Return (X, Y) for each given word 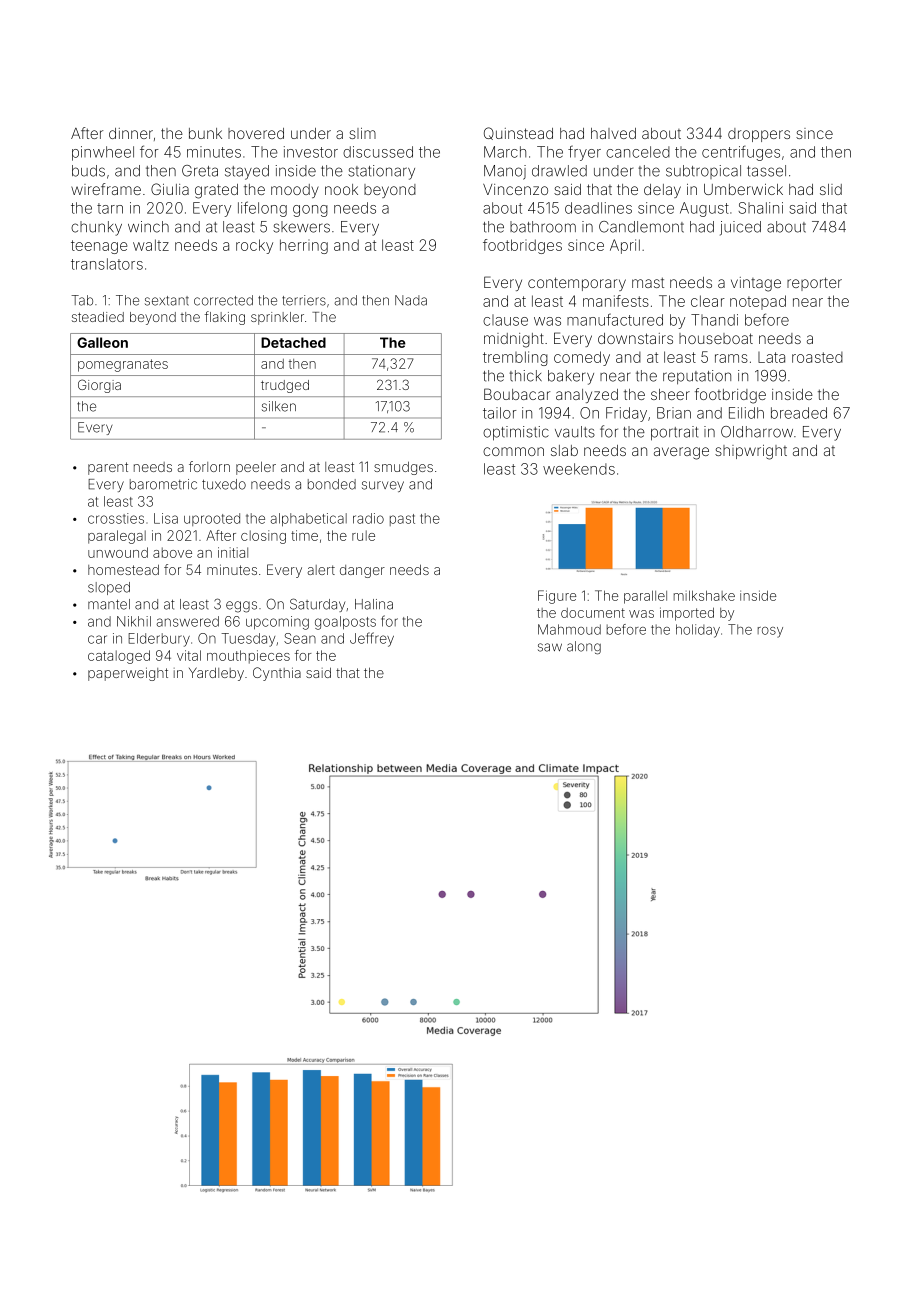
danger (362, 571)
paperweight (128, 674)
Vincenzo (515, 189)
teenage (99, 247)
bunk (205, 133)
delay (662, 191)
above (172, 552)
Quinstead (518, 133)
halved (613, 133)
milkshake (704, 595)
